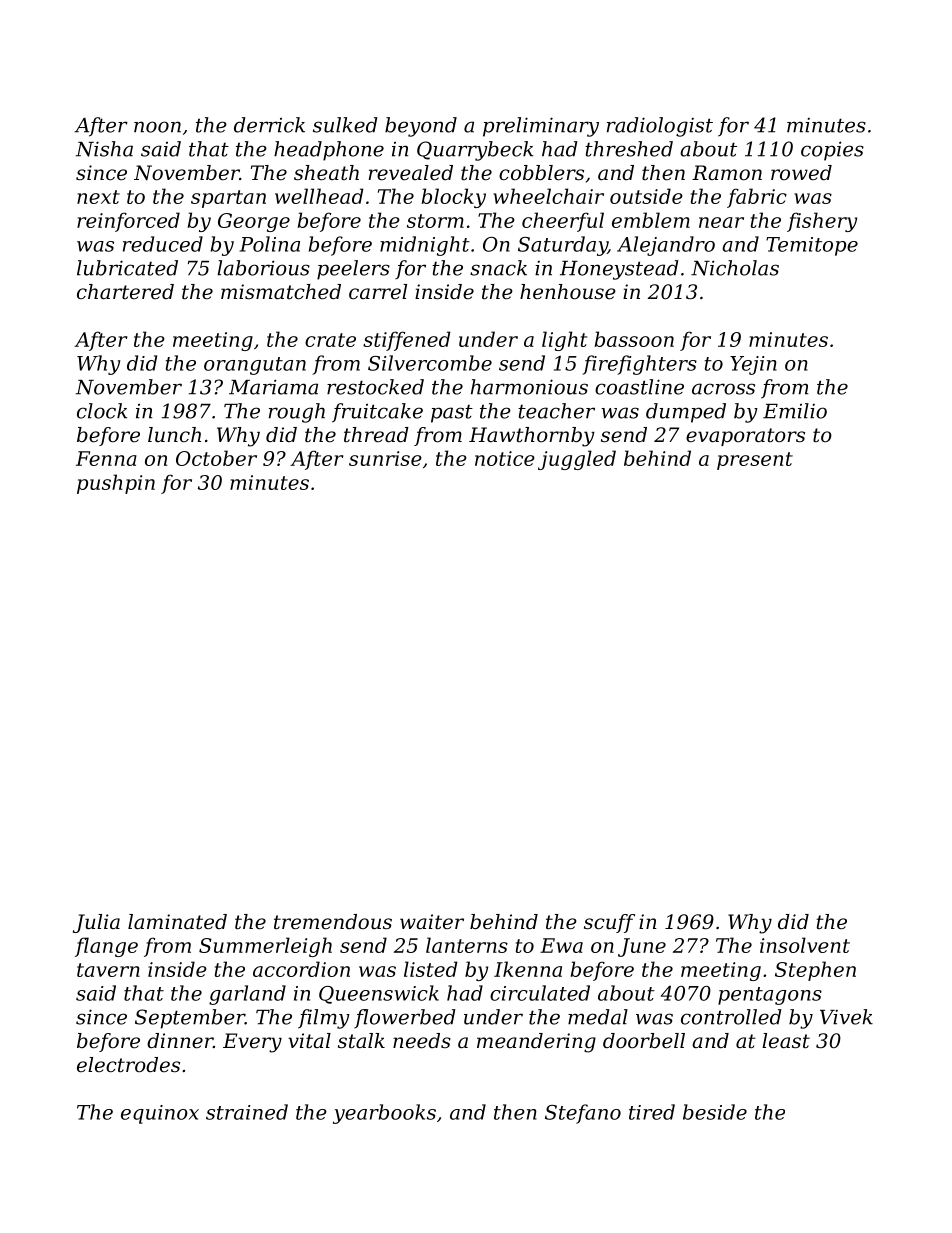 The image size is (952, 1233). What do you see at coordinates (385, 458) in the document?
I see `sunrise` at bounding box center [385, 458].
